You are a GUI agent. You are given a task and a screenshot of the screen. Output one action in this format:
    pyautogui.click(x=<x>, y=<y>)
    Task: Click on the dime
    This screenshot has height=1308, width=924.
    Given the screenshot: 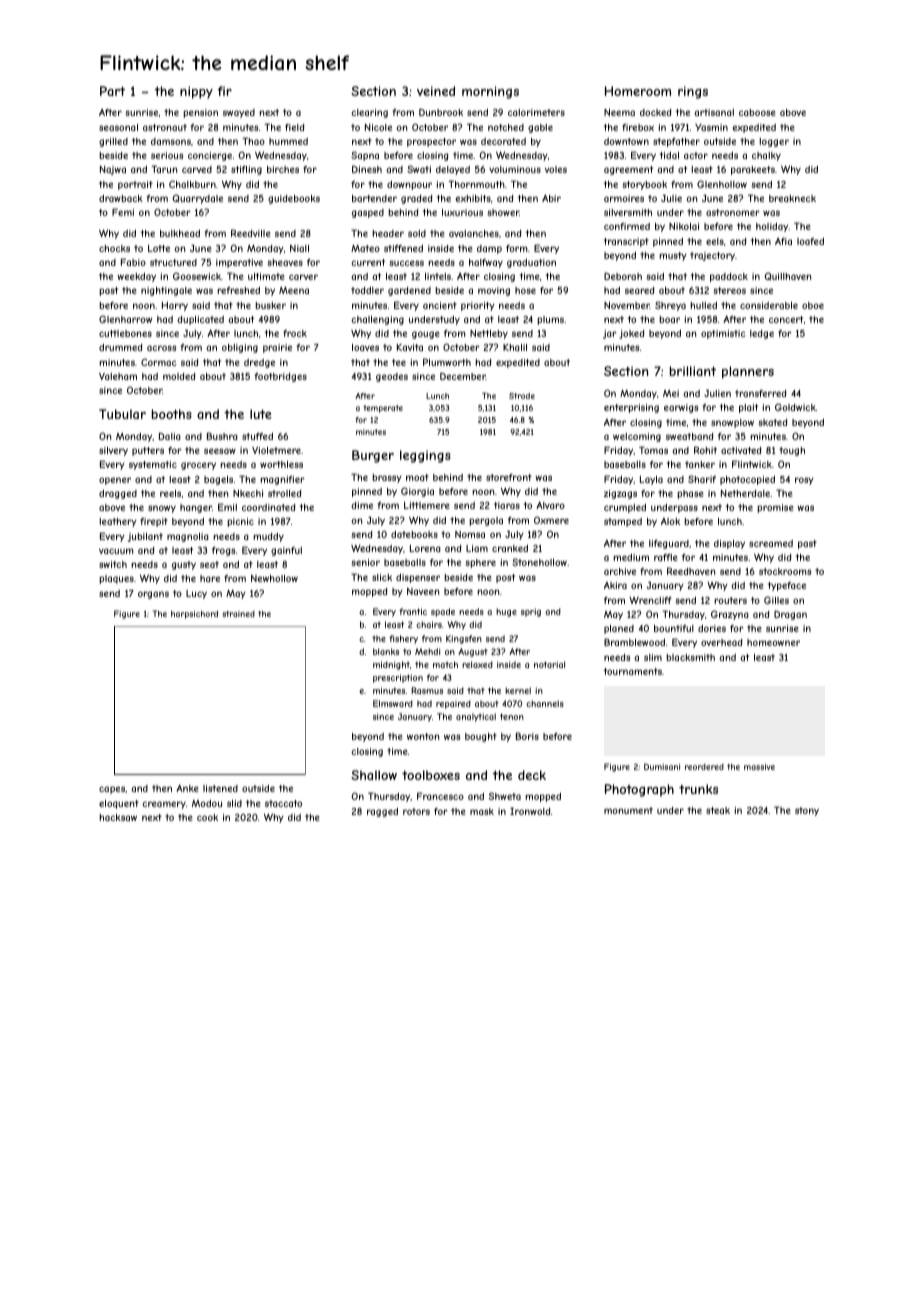 What is the action you would take?
    pyautogui.click(x=362, y=505)
